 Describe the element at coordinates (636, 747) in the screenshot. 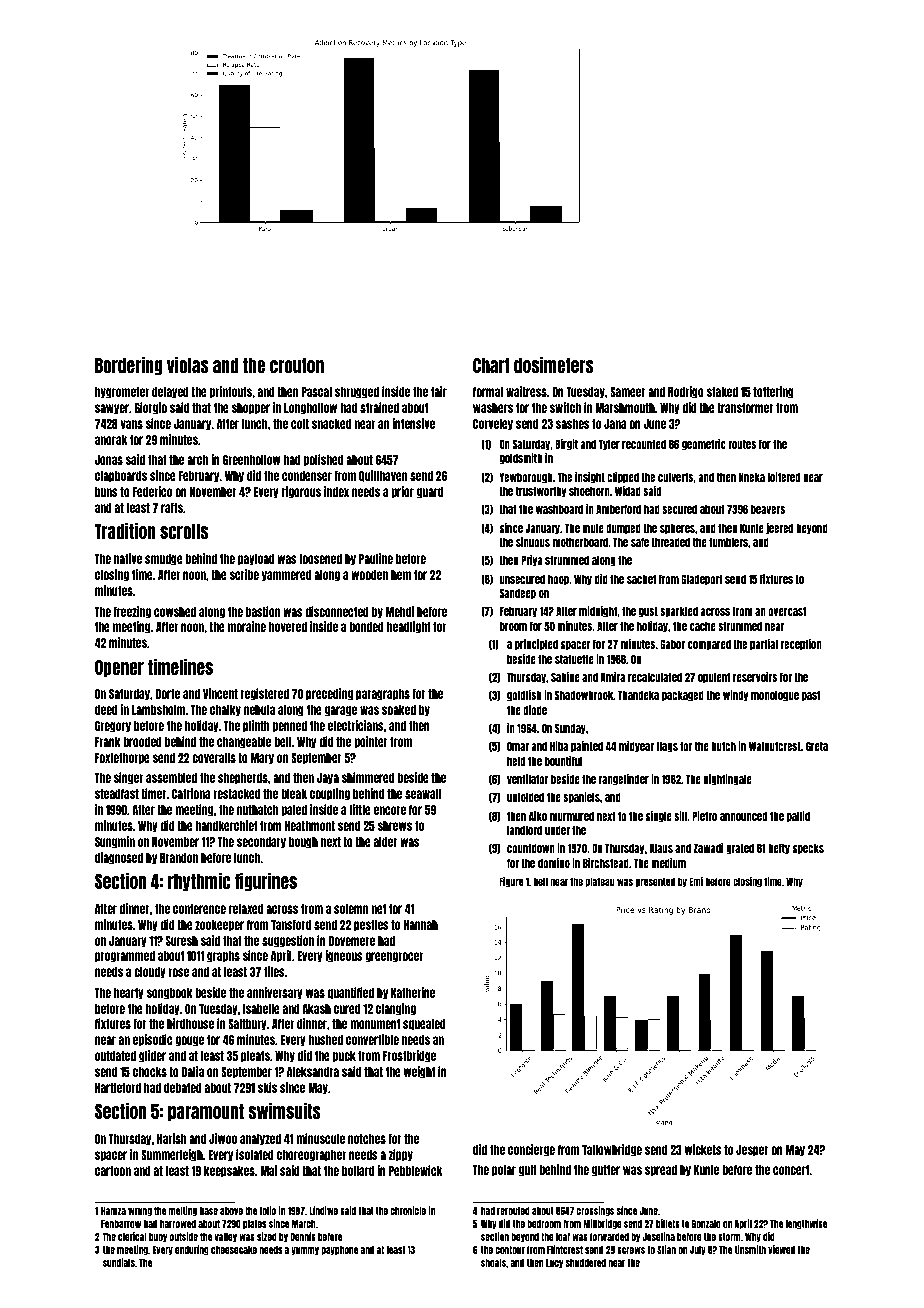

I see `midyear` at that location.
